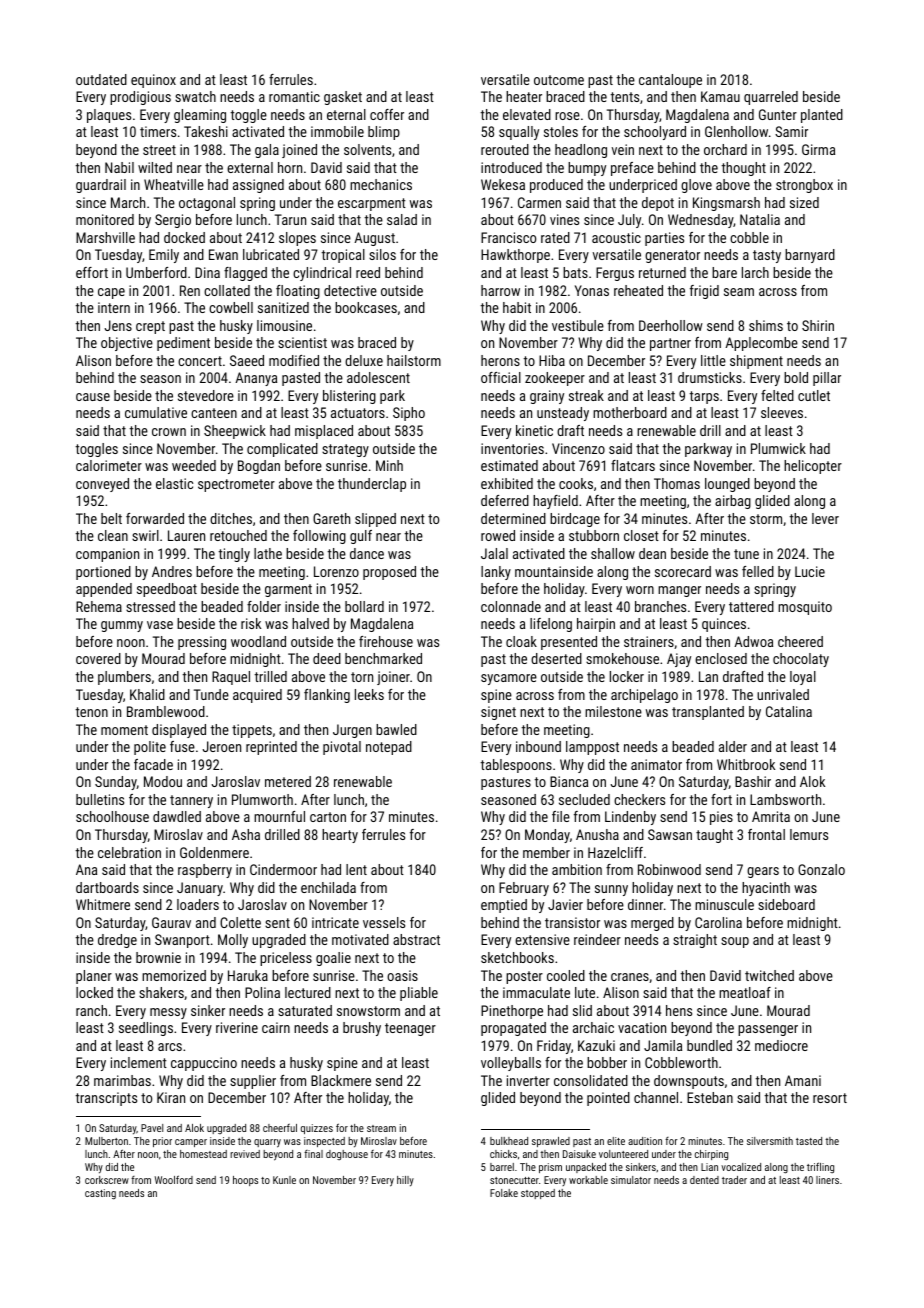  Describe the element at coordinates (670, 81) in the page. I see `cantaloupe` at that location.
